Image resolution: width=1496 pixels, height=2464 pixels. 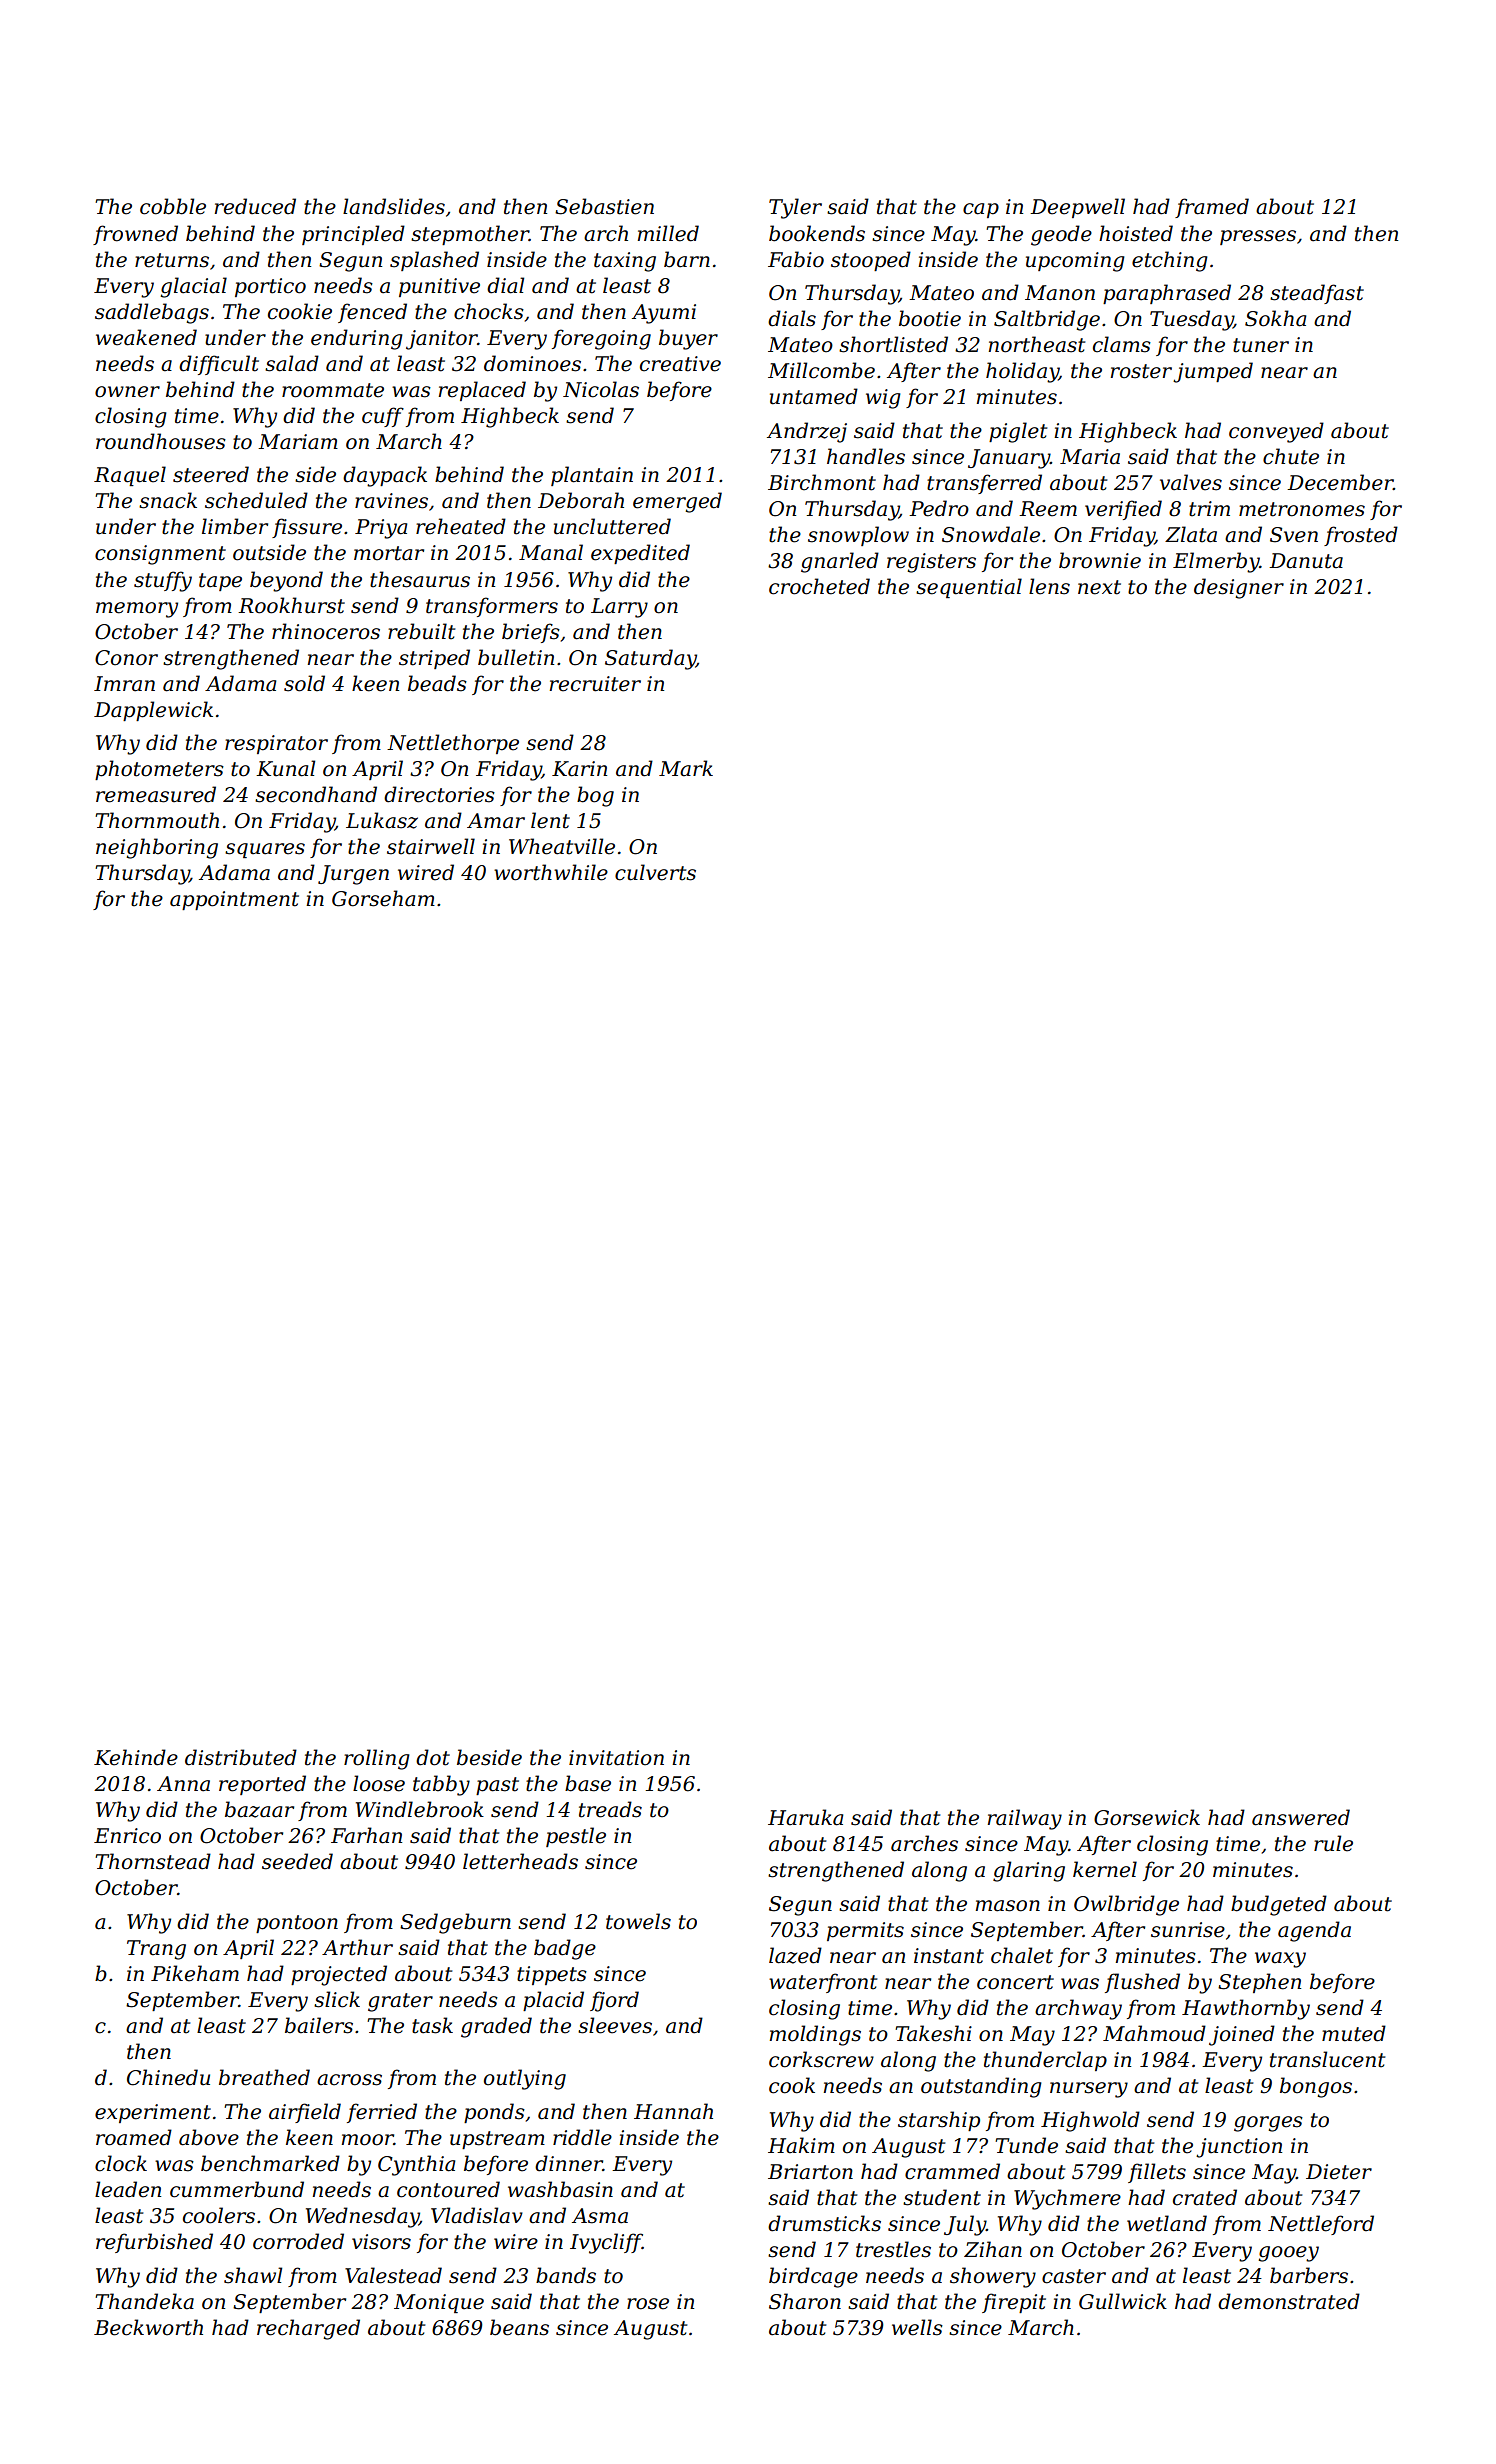 What do you see at coordinates (1077, 208) in the document?
I see `Deepwell` at bounding box center [1077, 208].
